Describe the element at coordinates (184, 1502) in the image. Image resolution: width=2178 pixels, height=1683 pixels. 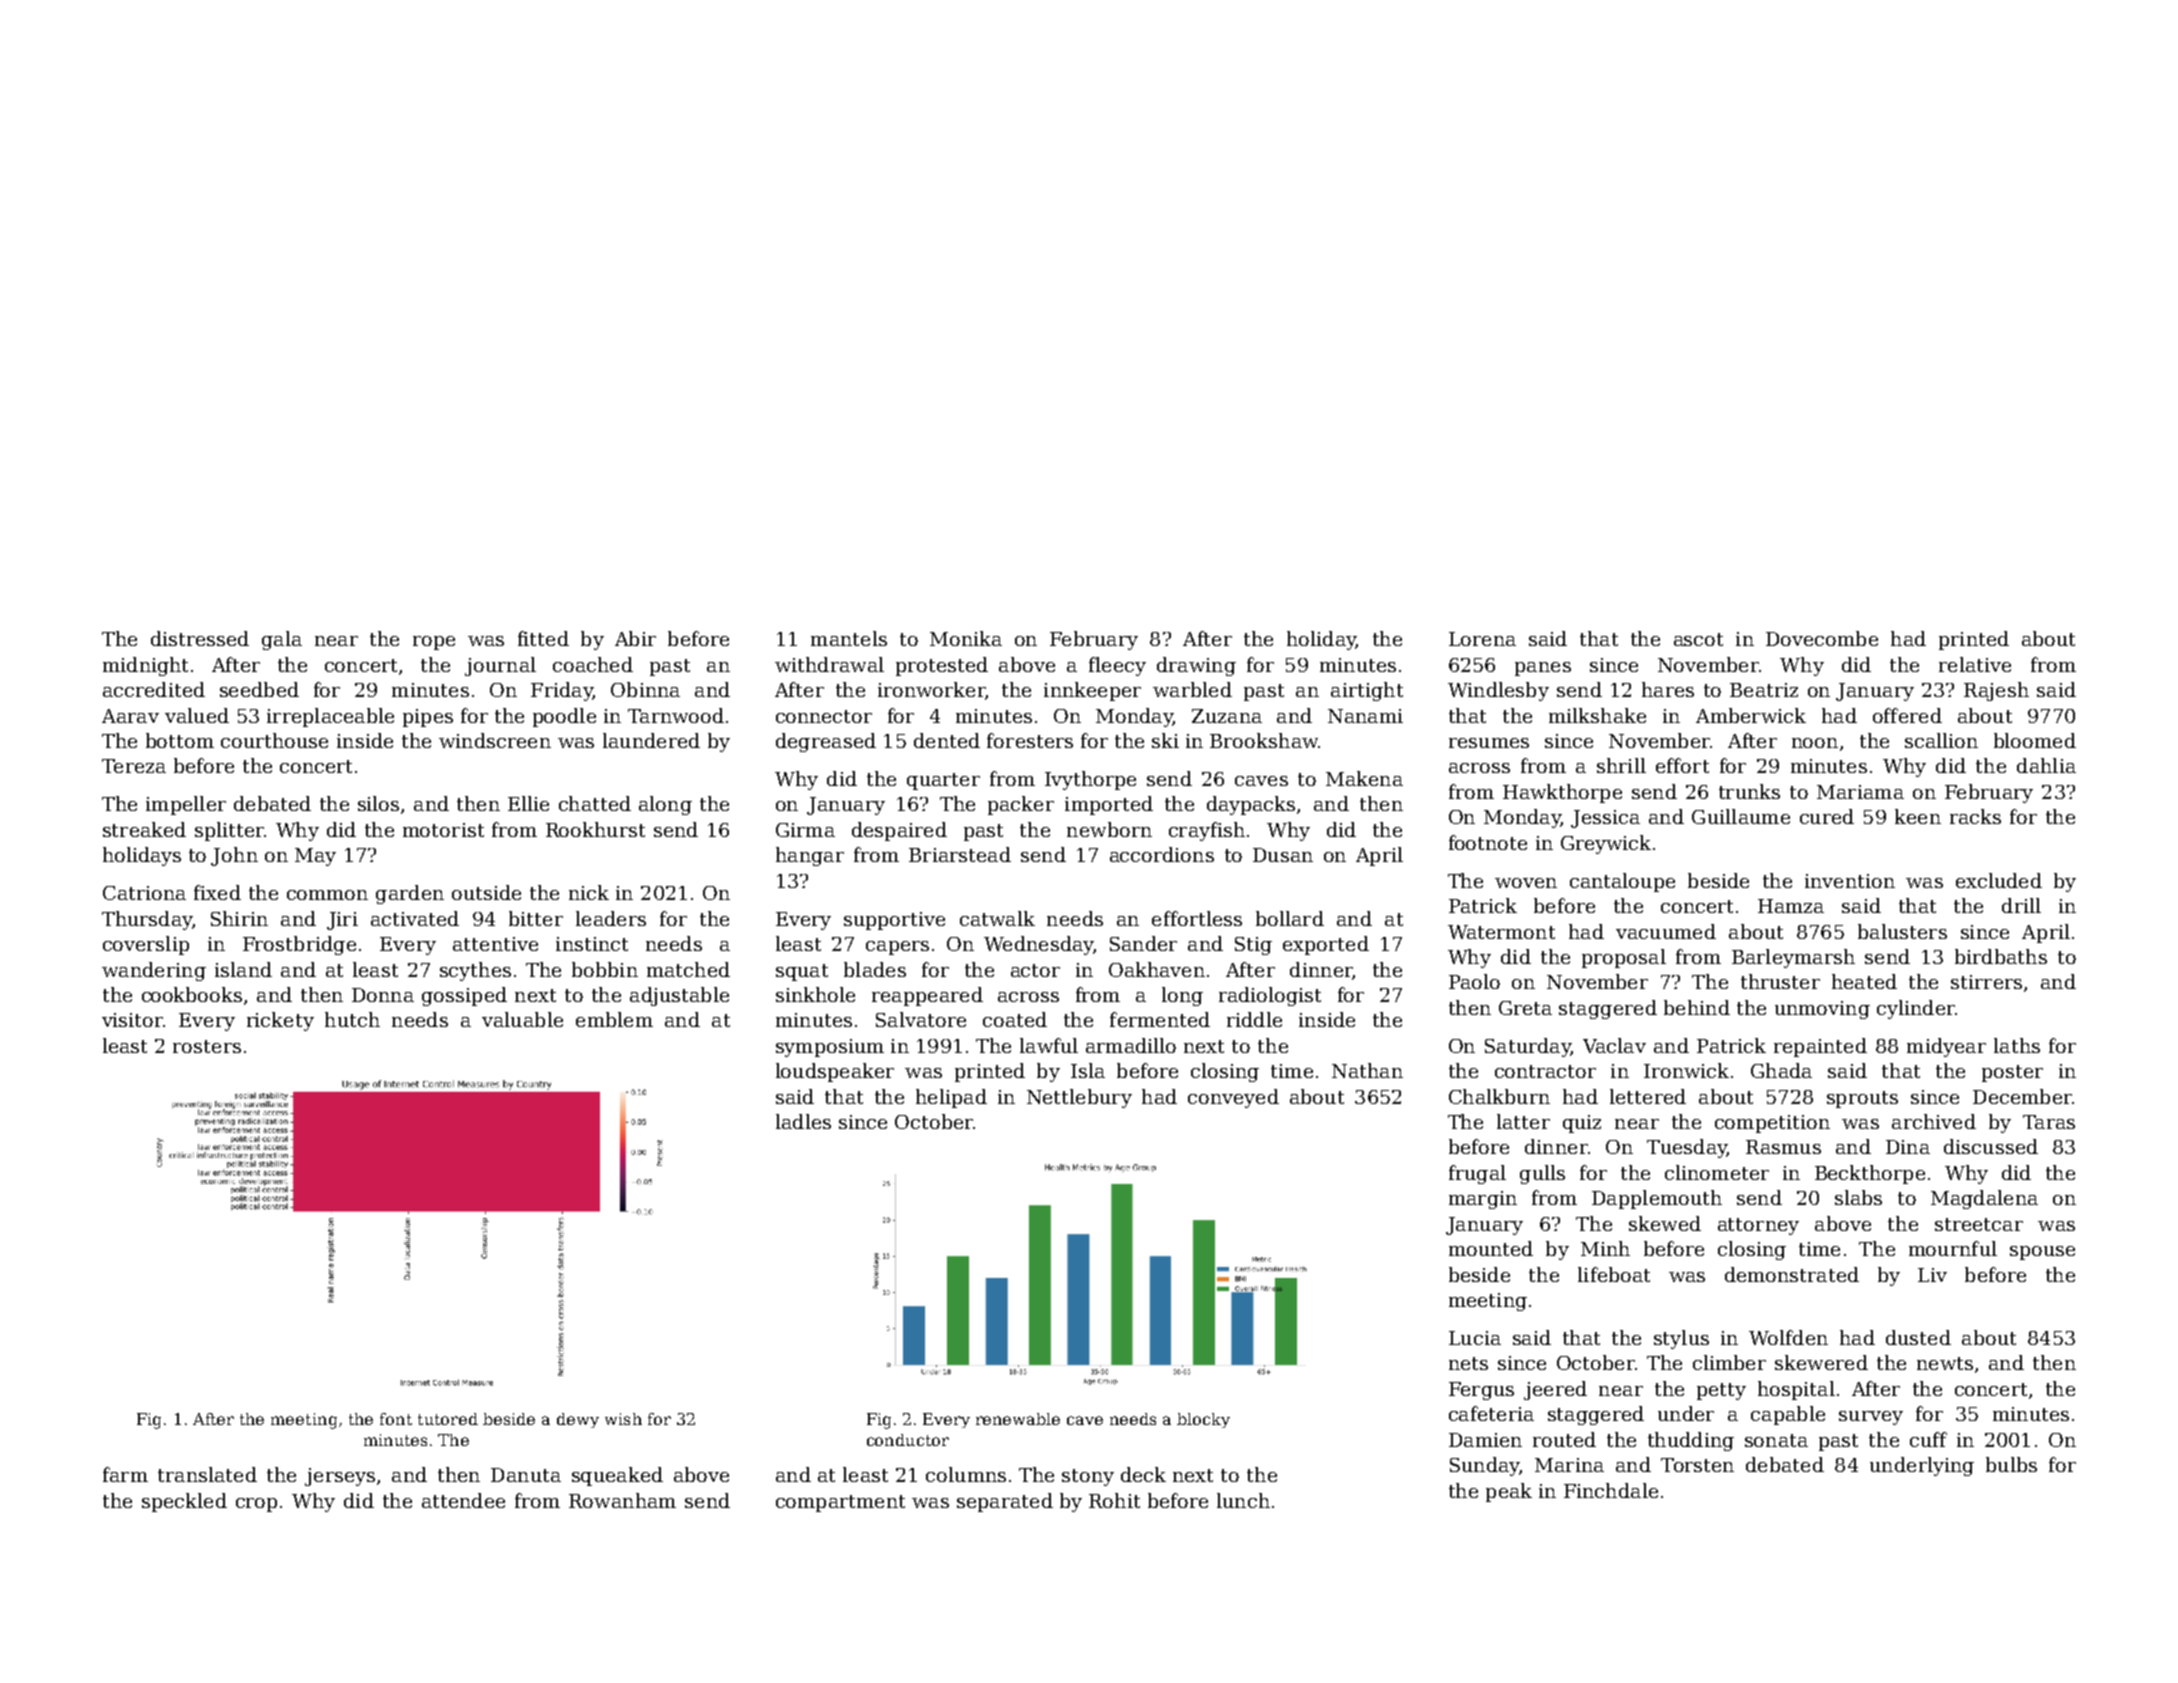
I see `speckled` at that location.
